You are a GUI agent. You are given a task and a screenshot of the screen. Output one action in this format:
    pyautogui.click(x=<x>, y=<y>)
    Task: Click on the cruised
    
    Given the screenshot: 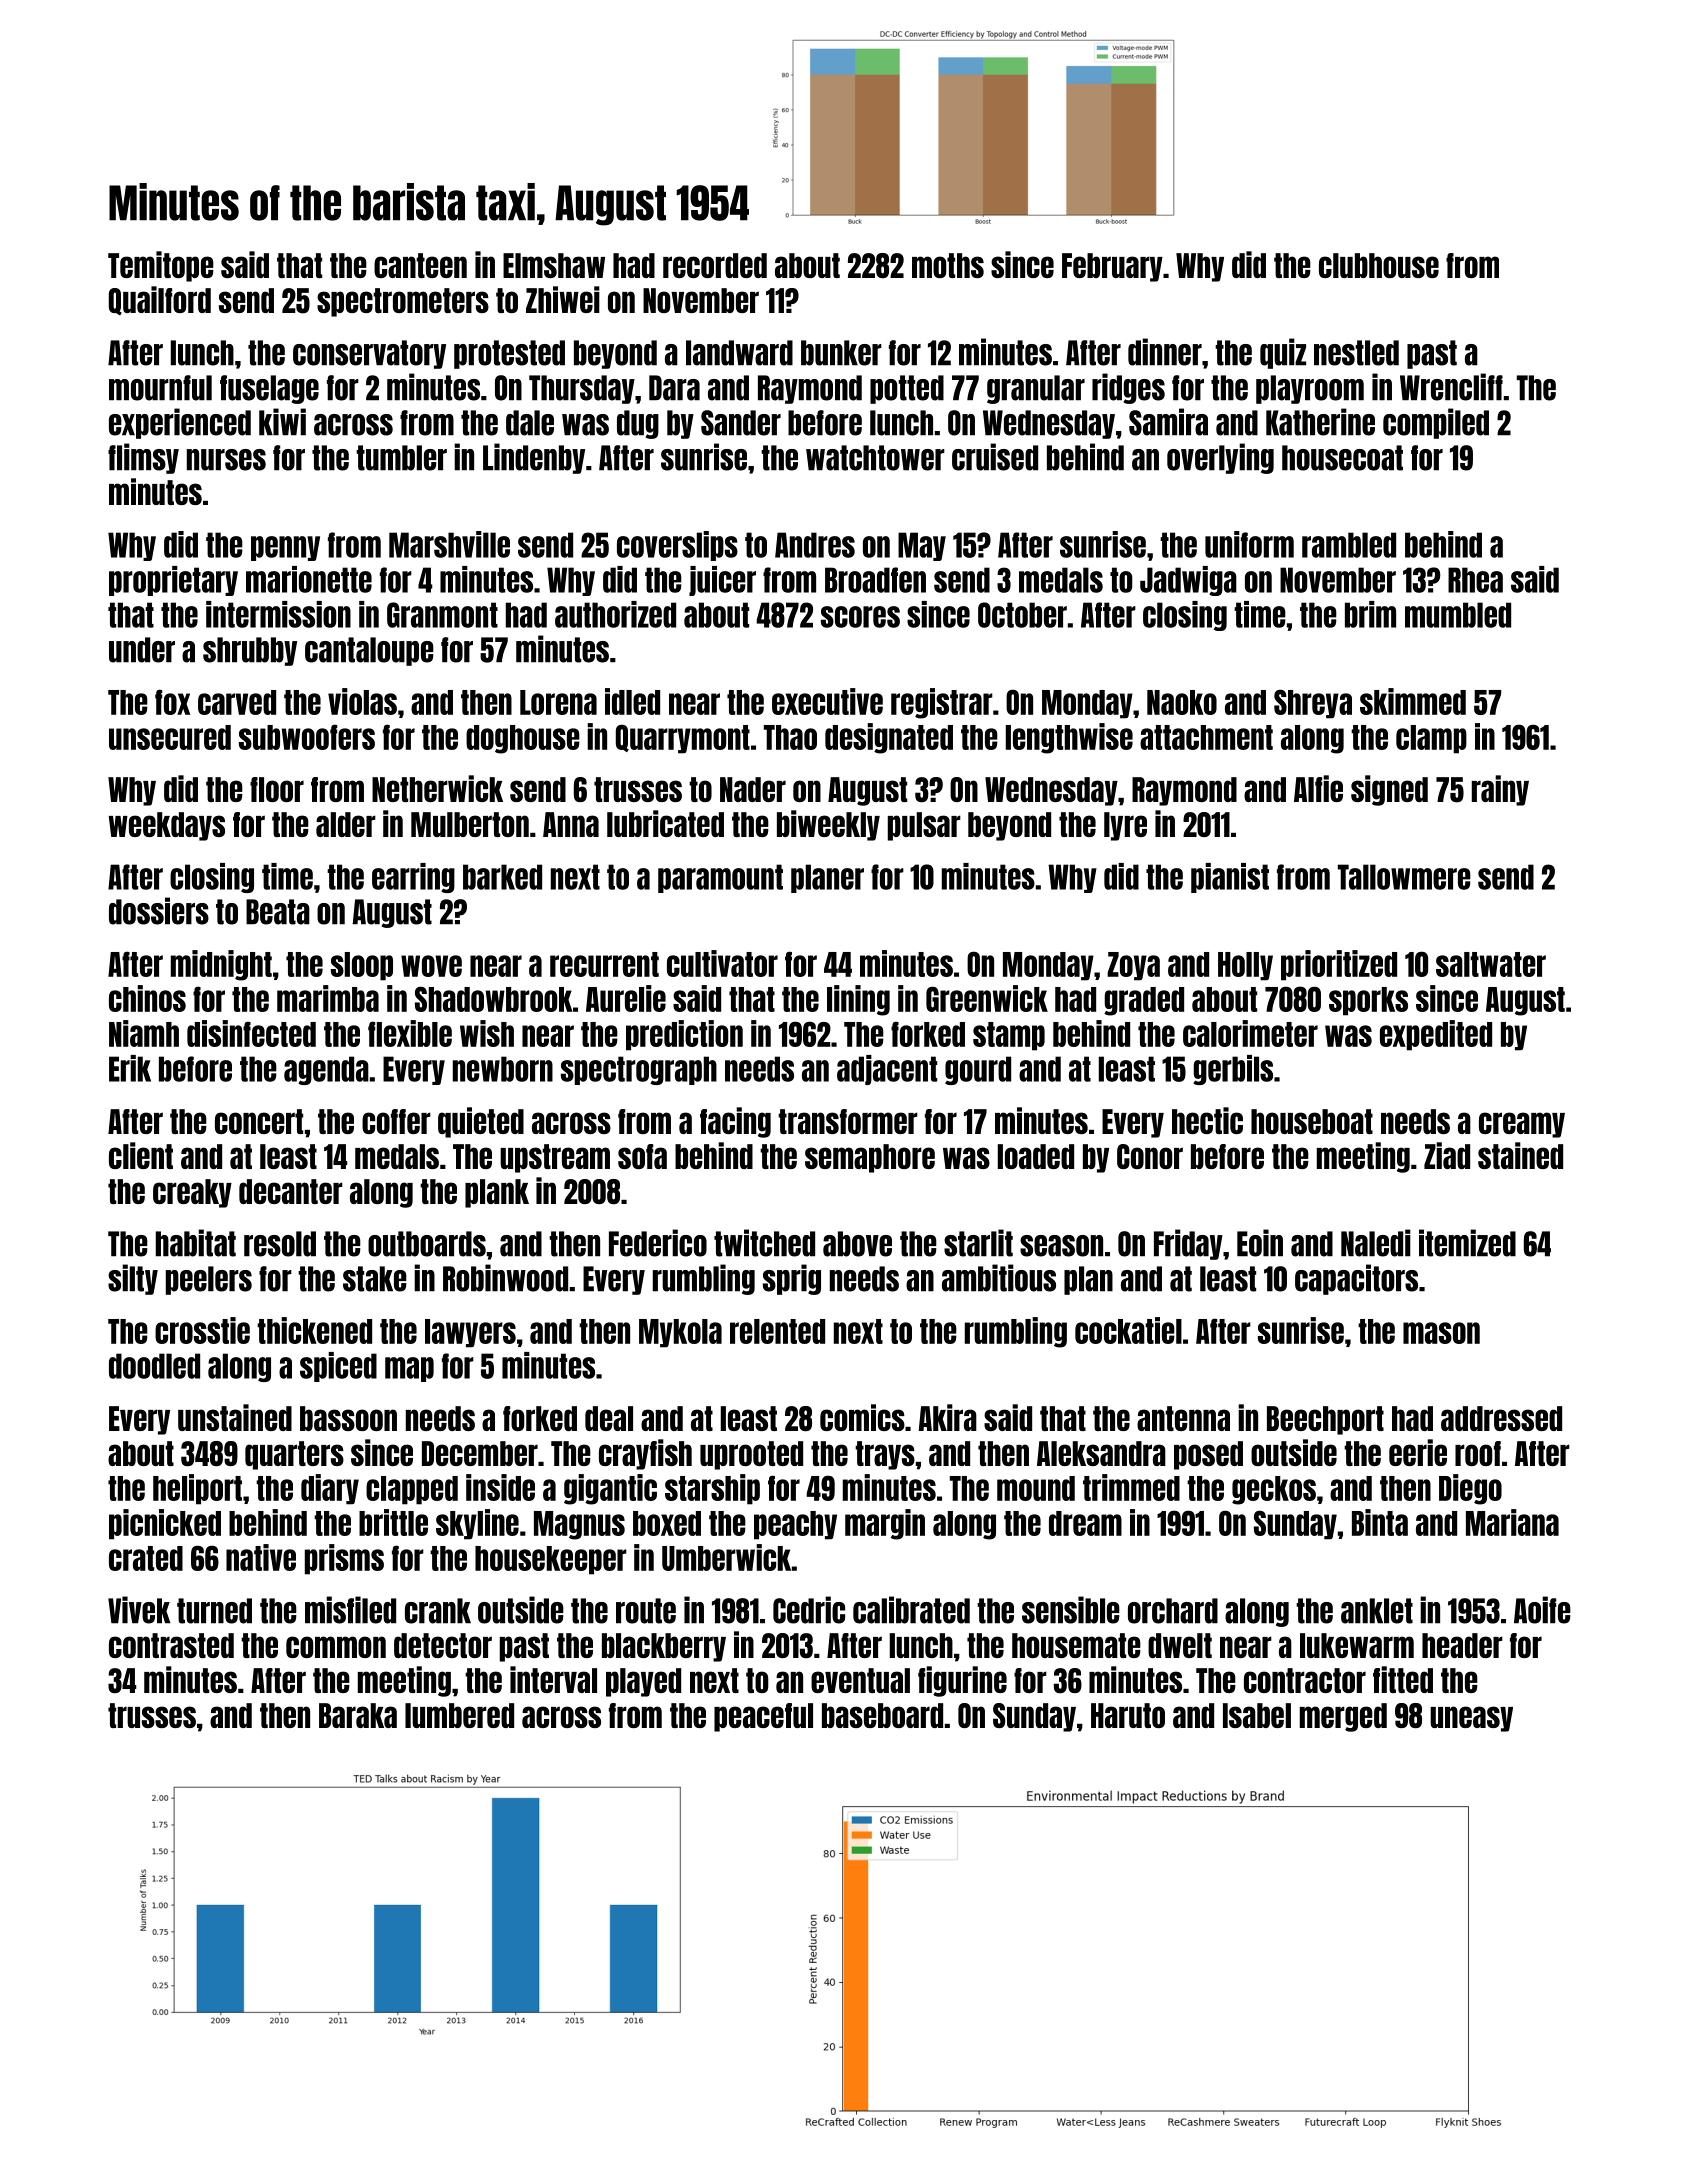 What is the action you would take?
    pyautogui.click(x=995, y=457)
